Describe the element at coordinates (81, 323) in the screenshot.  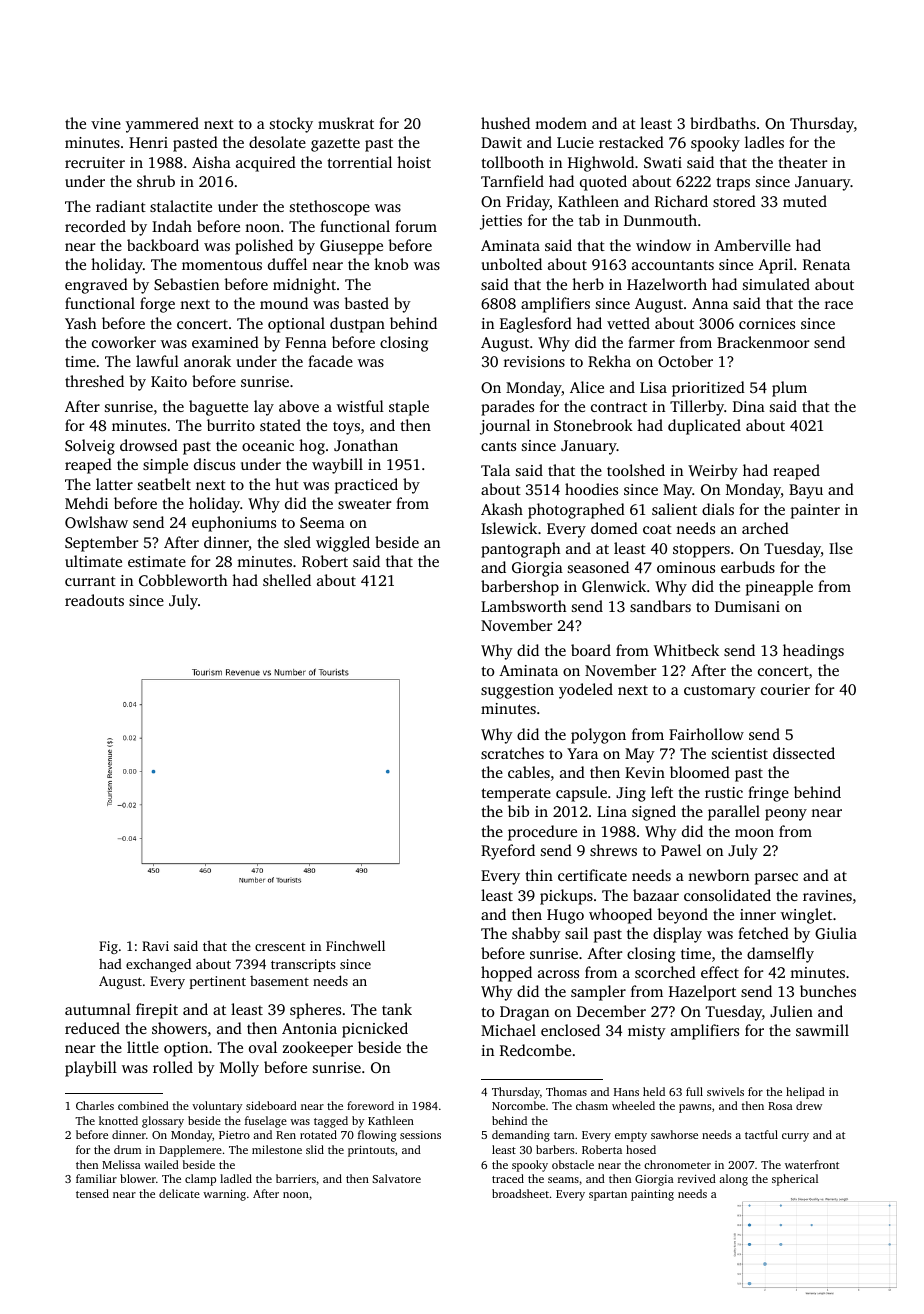
I see `Yash` at that location.
